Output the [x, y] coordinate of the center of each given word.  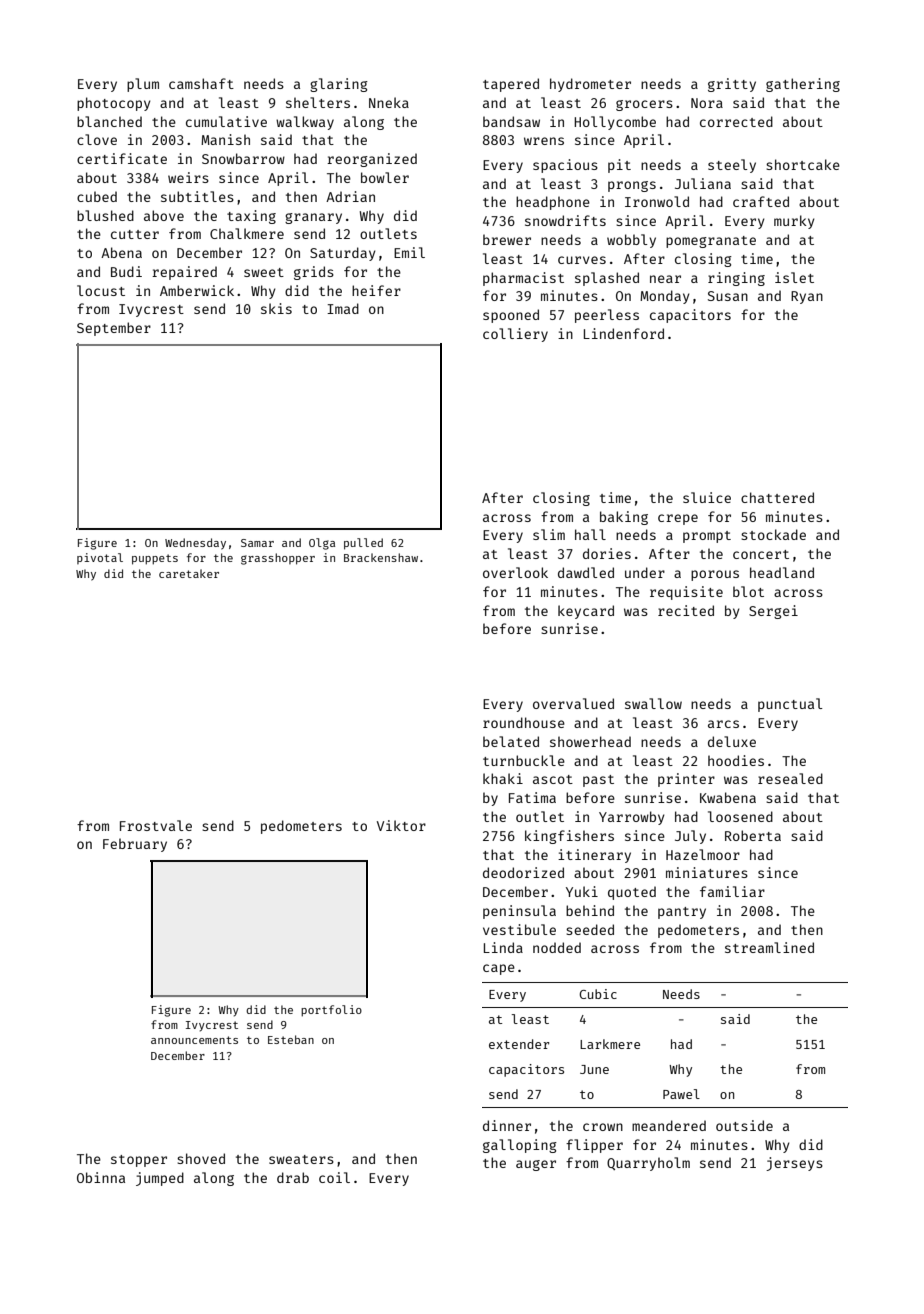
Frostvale [156, 825]
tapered [511, 85]
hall [590, 534]
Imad [343, 308]
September [114, 329]
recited [686, 610]
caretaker [189, 573]
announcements [194, 1040]
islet [794, 277]
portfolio [331, 1011]
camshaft [201, 83]
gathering [803, 85]
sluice [707, 497]
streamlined [769, 947]
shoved [201, 1158]
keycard [586, 612]
